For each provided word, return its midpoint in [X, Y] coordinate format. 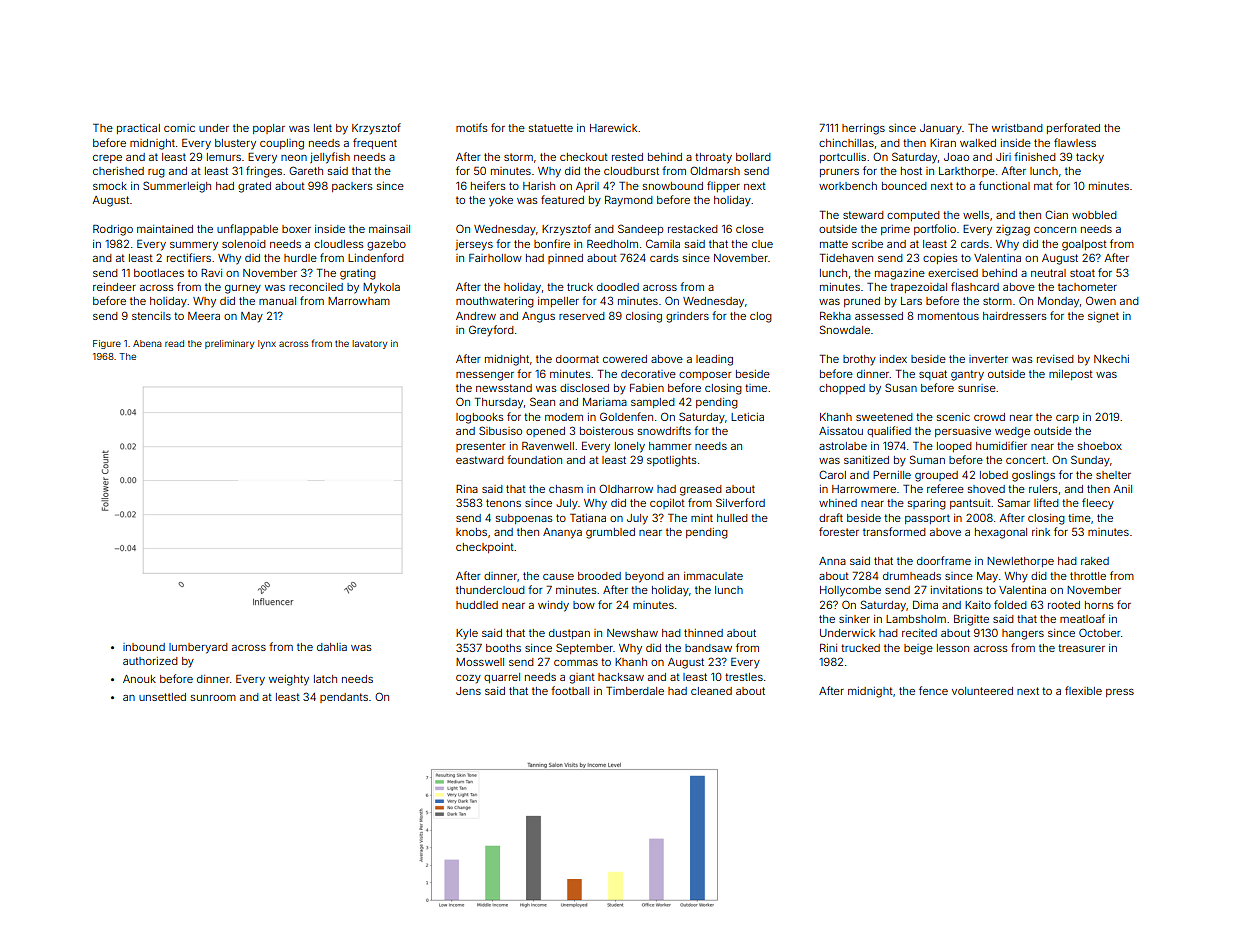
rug [156, 173]
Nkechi [1111, 359]
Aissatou [841, 431]
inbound [144, 647]
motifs [471, 127]
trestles [744, 677]
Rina [467, 489]
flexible [1083, 690]
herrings [863, 129]
